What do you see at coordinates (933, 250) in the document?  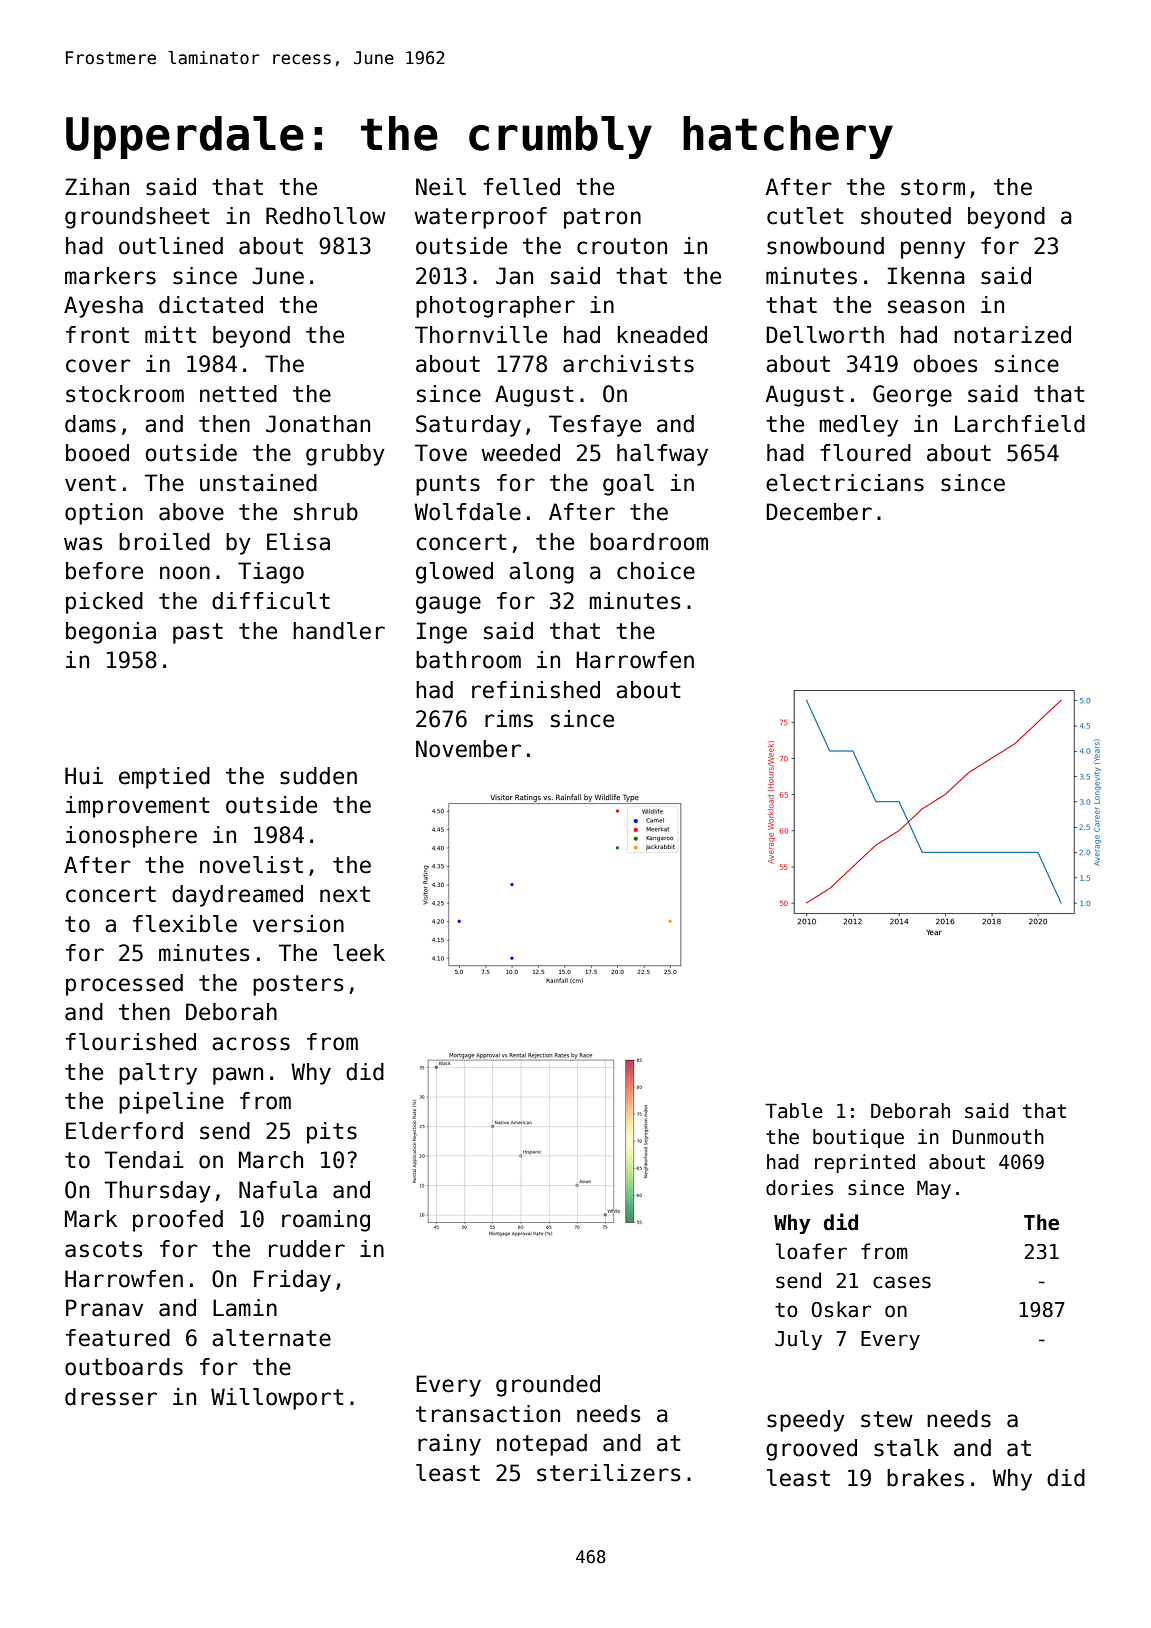 I see `penny` at bounding box center [933, 250].
